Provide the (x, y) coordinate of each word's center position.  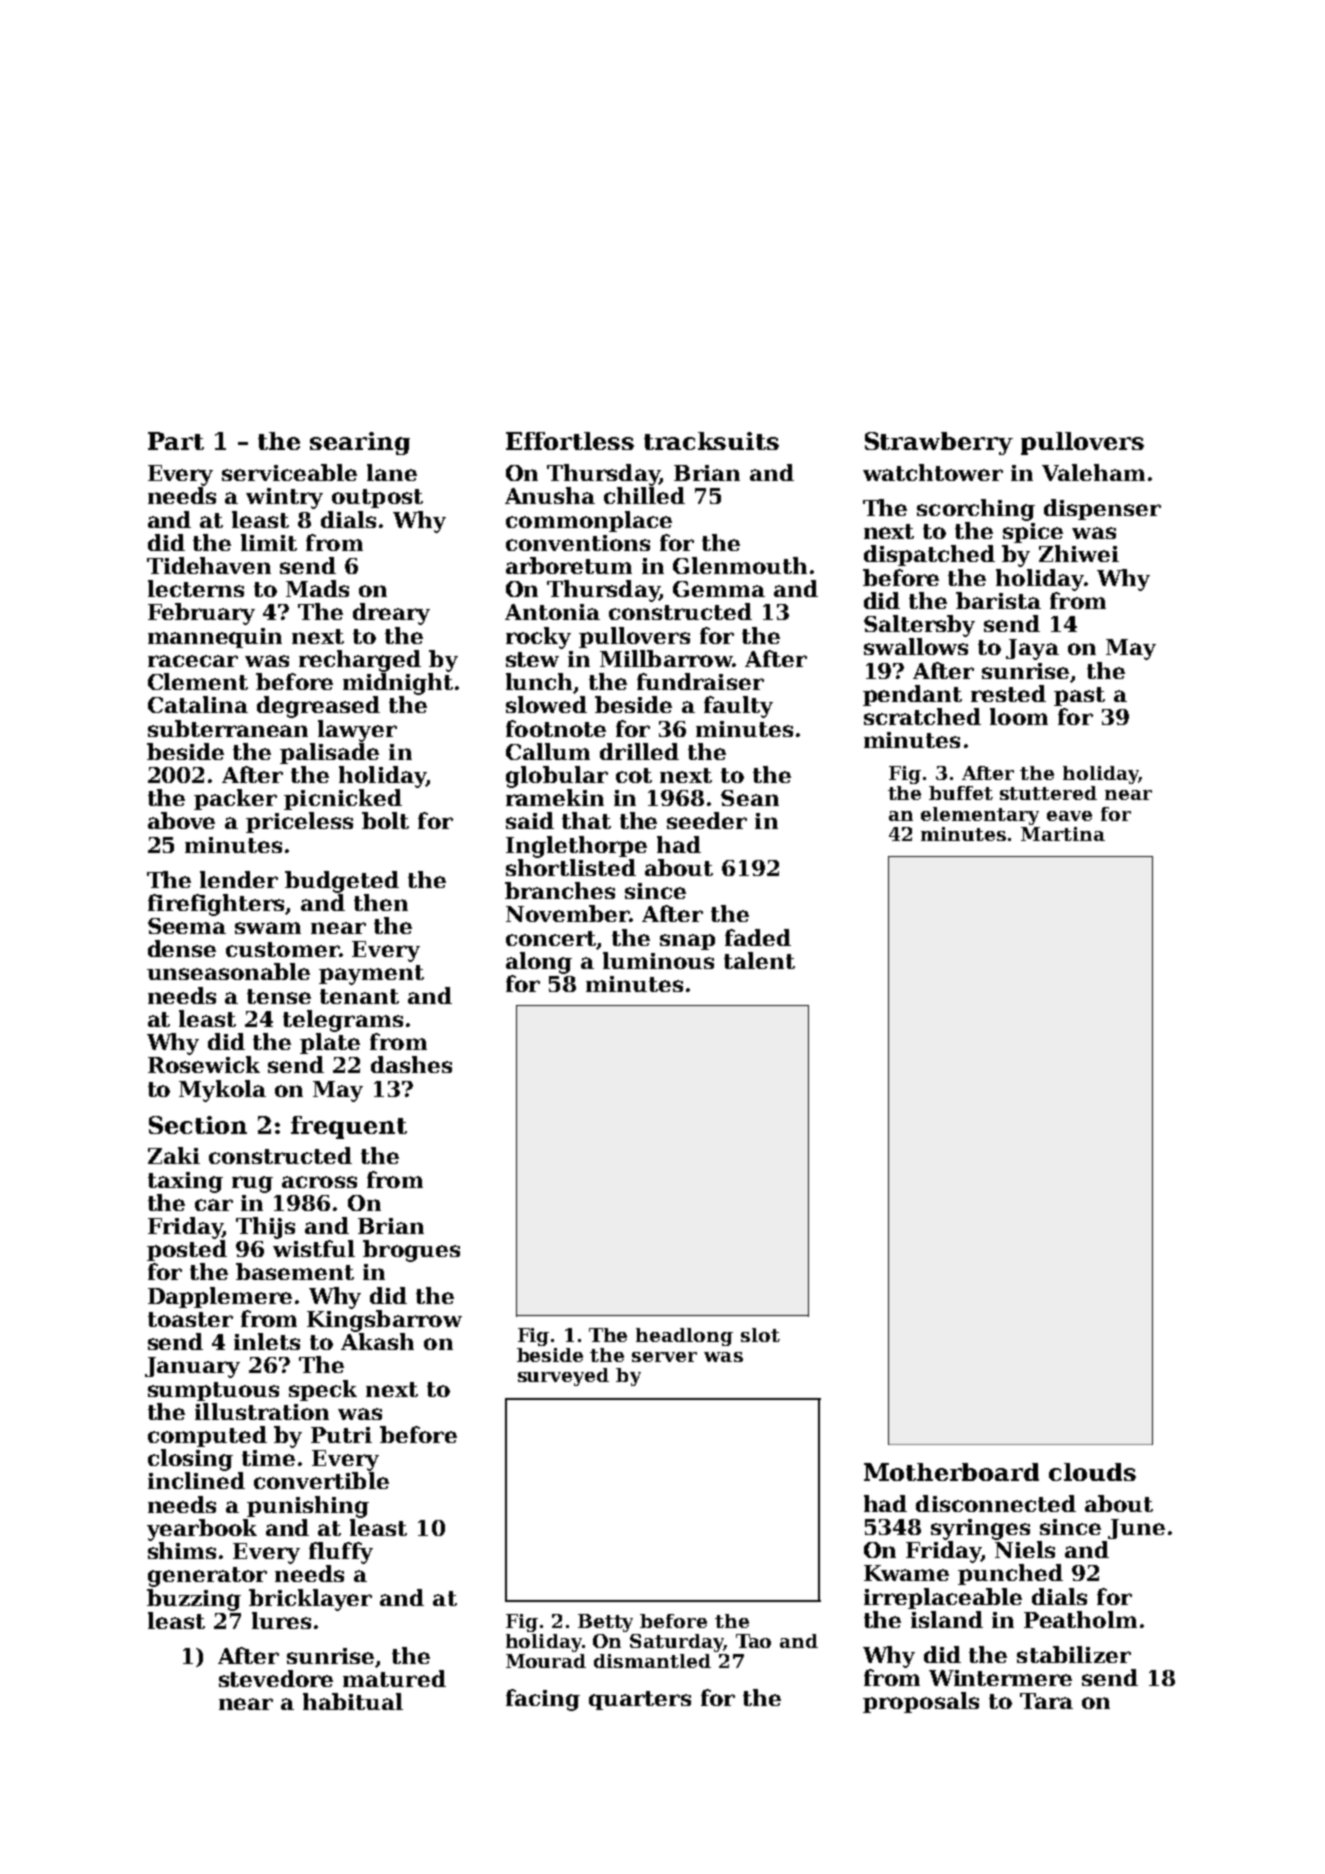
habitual (353, 1701)
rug (252, 1184)
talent (759, 960)
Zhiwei (1079, 553)
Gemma (719, 589)
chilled (644, 495)
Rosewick (204, 1064)
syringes (980, 1529)
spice (1033, 533)
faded (758, 937)
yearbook (202, 1530)
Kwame (906, 1573)
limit (269, 542)
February (201, 614)
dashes (411, 1064)
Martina (1063, 834)
